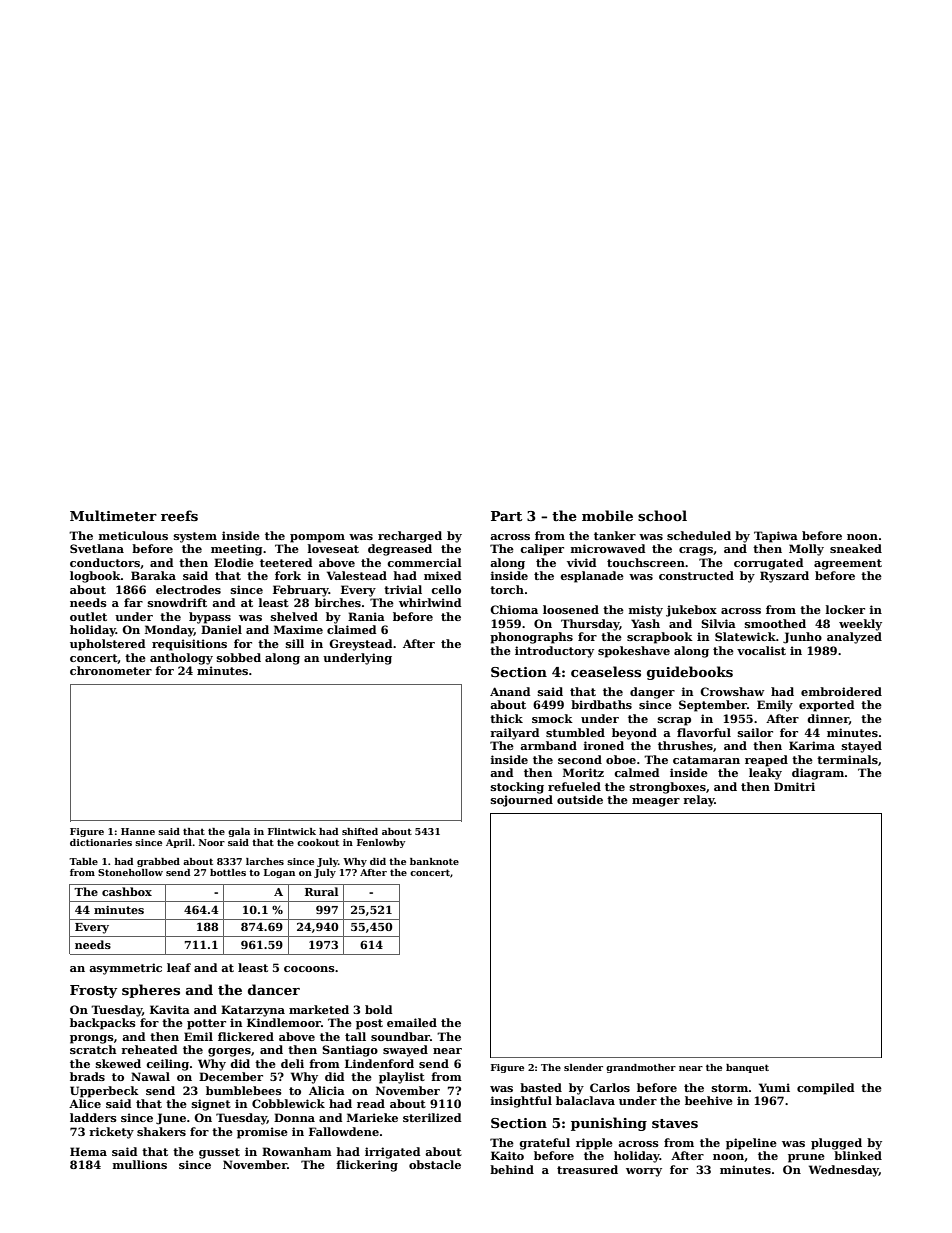 Image resolution: width=952 pixels, height=1233 pixels. I want to click on behind, so click(512, 1169).
